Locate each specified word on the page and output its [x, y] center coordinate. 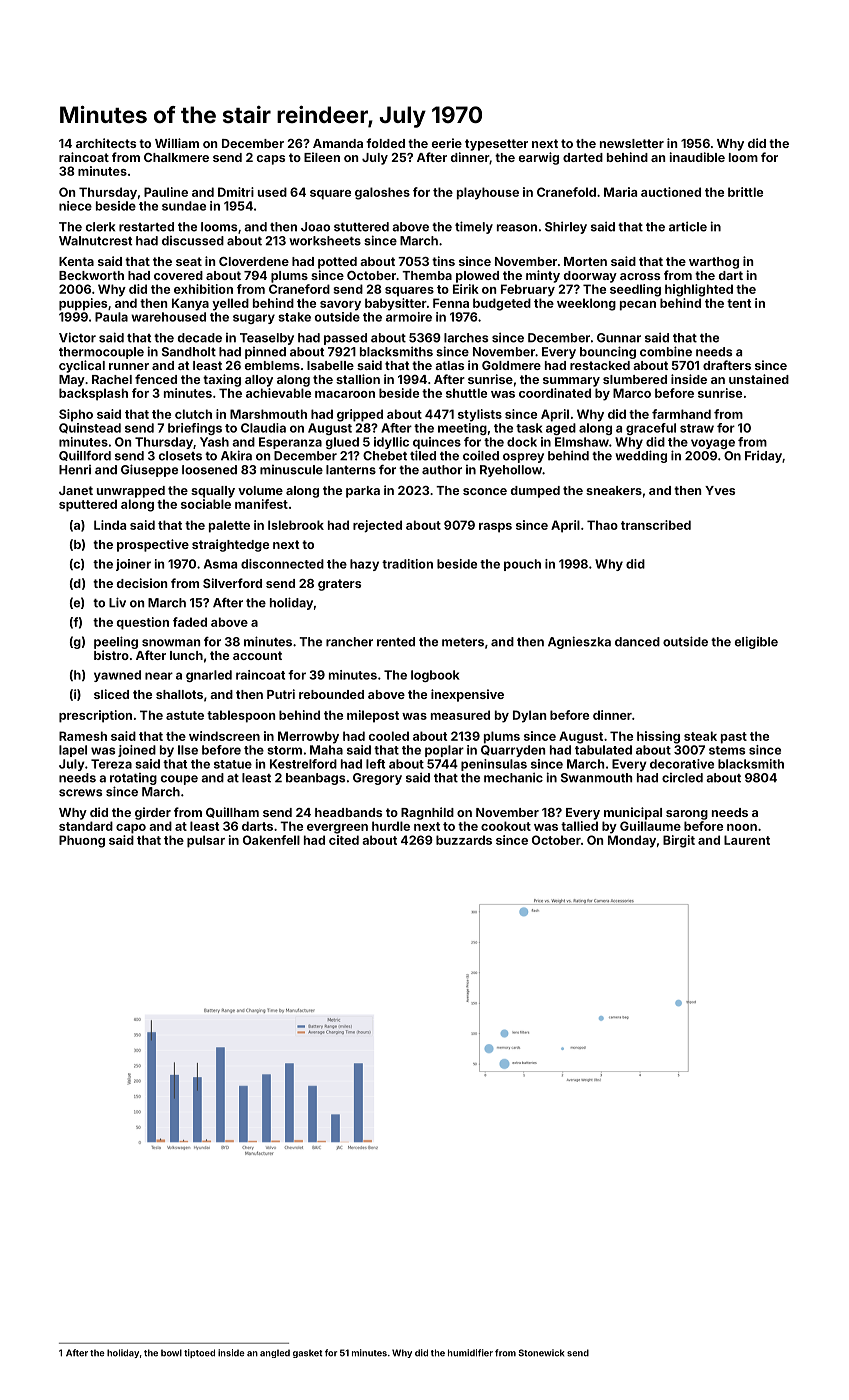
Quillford [85, 456]
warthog [714, 263]
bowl [171, 1353]
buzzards [464, 840]
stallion [358, 379]
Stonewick [541, 1353]
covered [178, 275]
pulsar [206, 841]
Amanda [338, 143]
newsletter [632, 143]
